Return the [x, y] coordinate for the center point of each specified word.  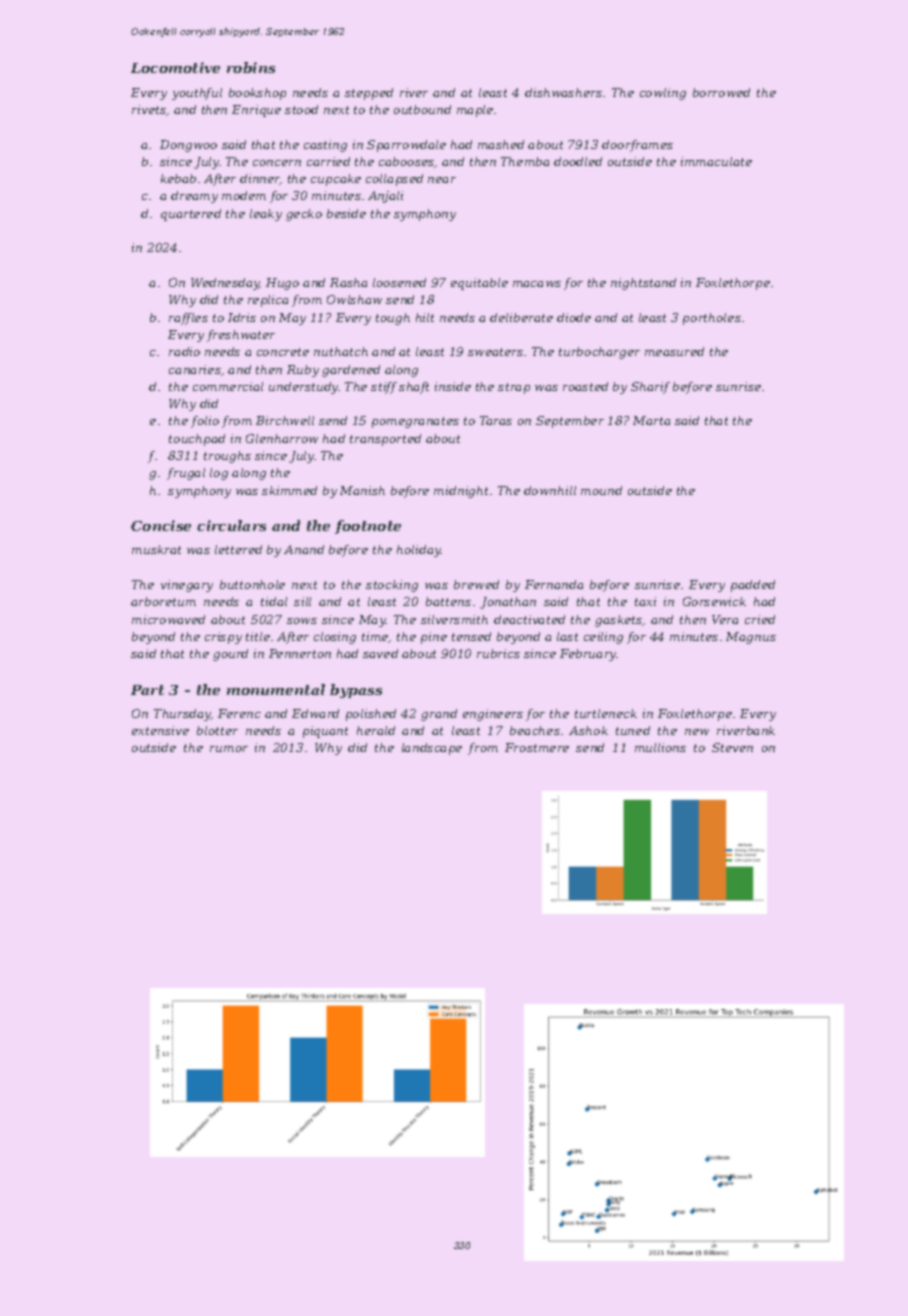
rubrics [498, 653]
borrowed [721, 92]
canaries [195, 369]
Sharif [650, 388]
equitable [479, 284]
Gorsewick [714, 601]
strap [514, 388]
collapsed [394, 180]
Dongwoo [188, 146]
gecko [304, 215]
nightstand [643, 284]
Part [147, 690]
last [567, 636]
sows [302, 621]
